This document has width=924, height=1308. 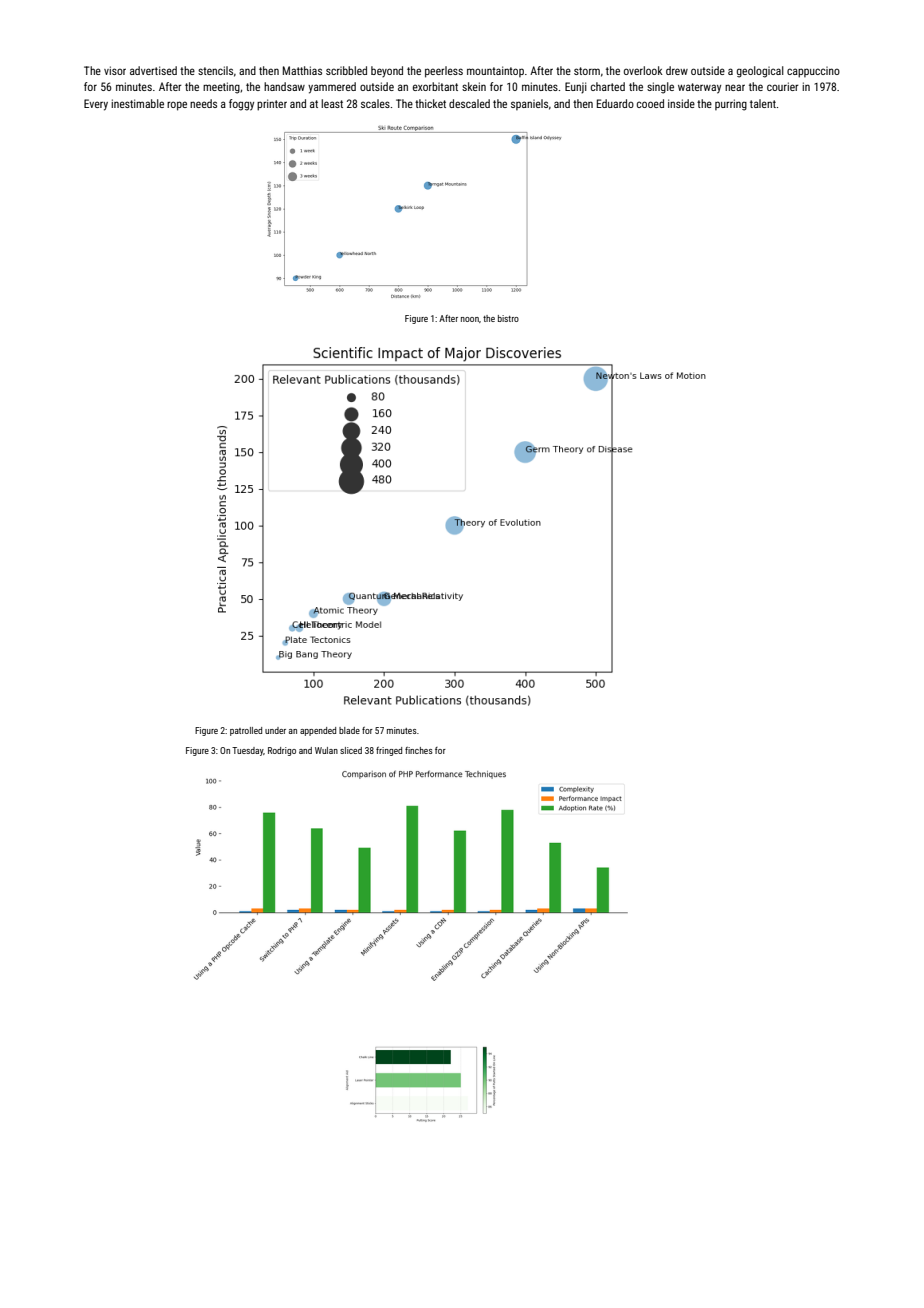 What do you see at coordinates (470, 319) in the document?
I see `noon` at bounding box center [470, 319].
